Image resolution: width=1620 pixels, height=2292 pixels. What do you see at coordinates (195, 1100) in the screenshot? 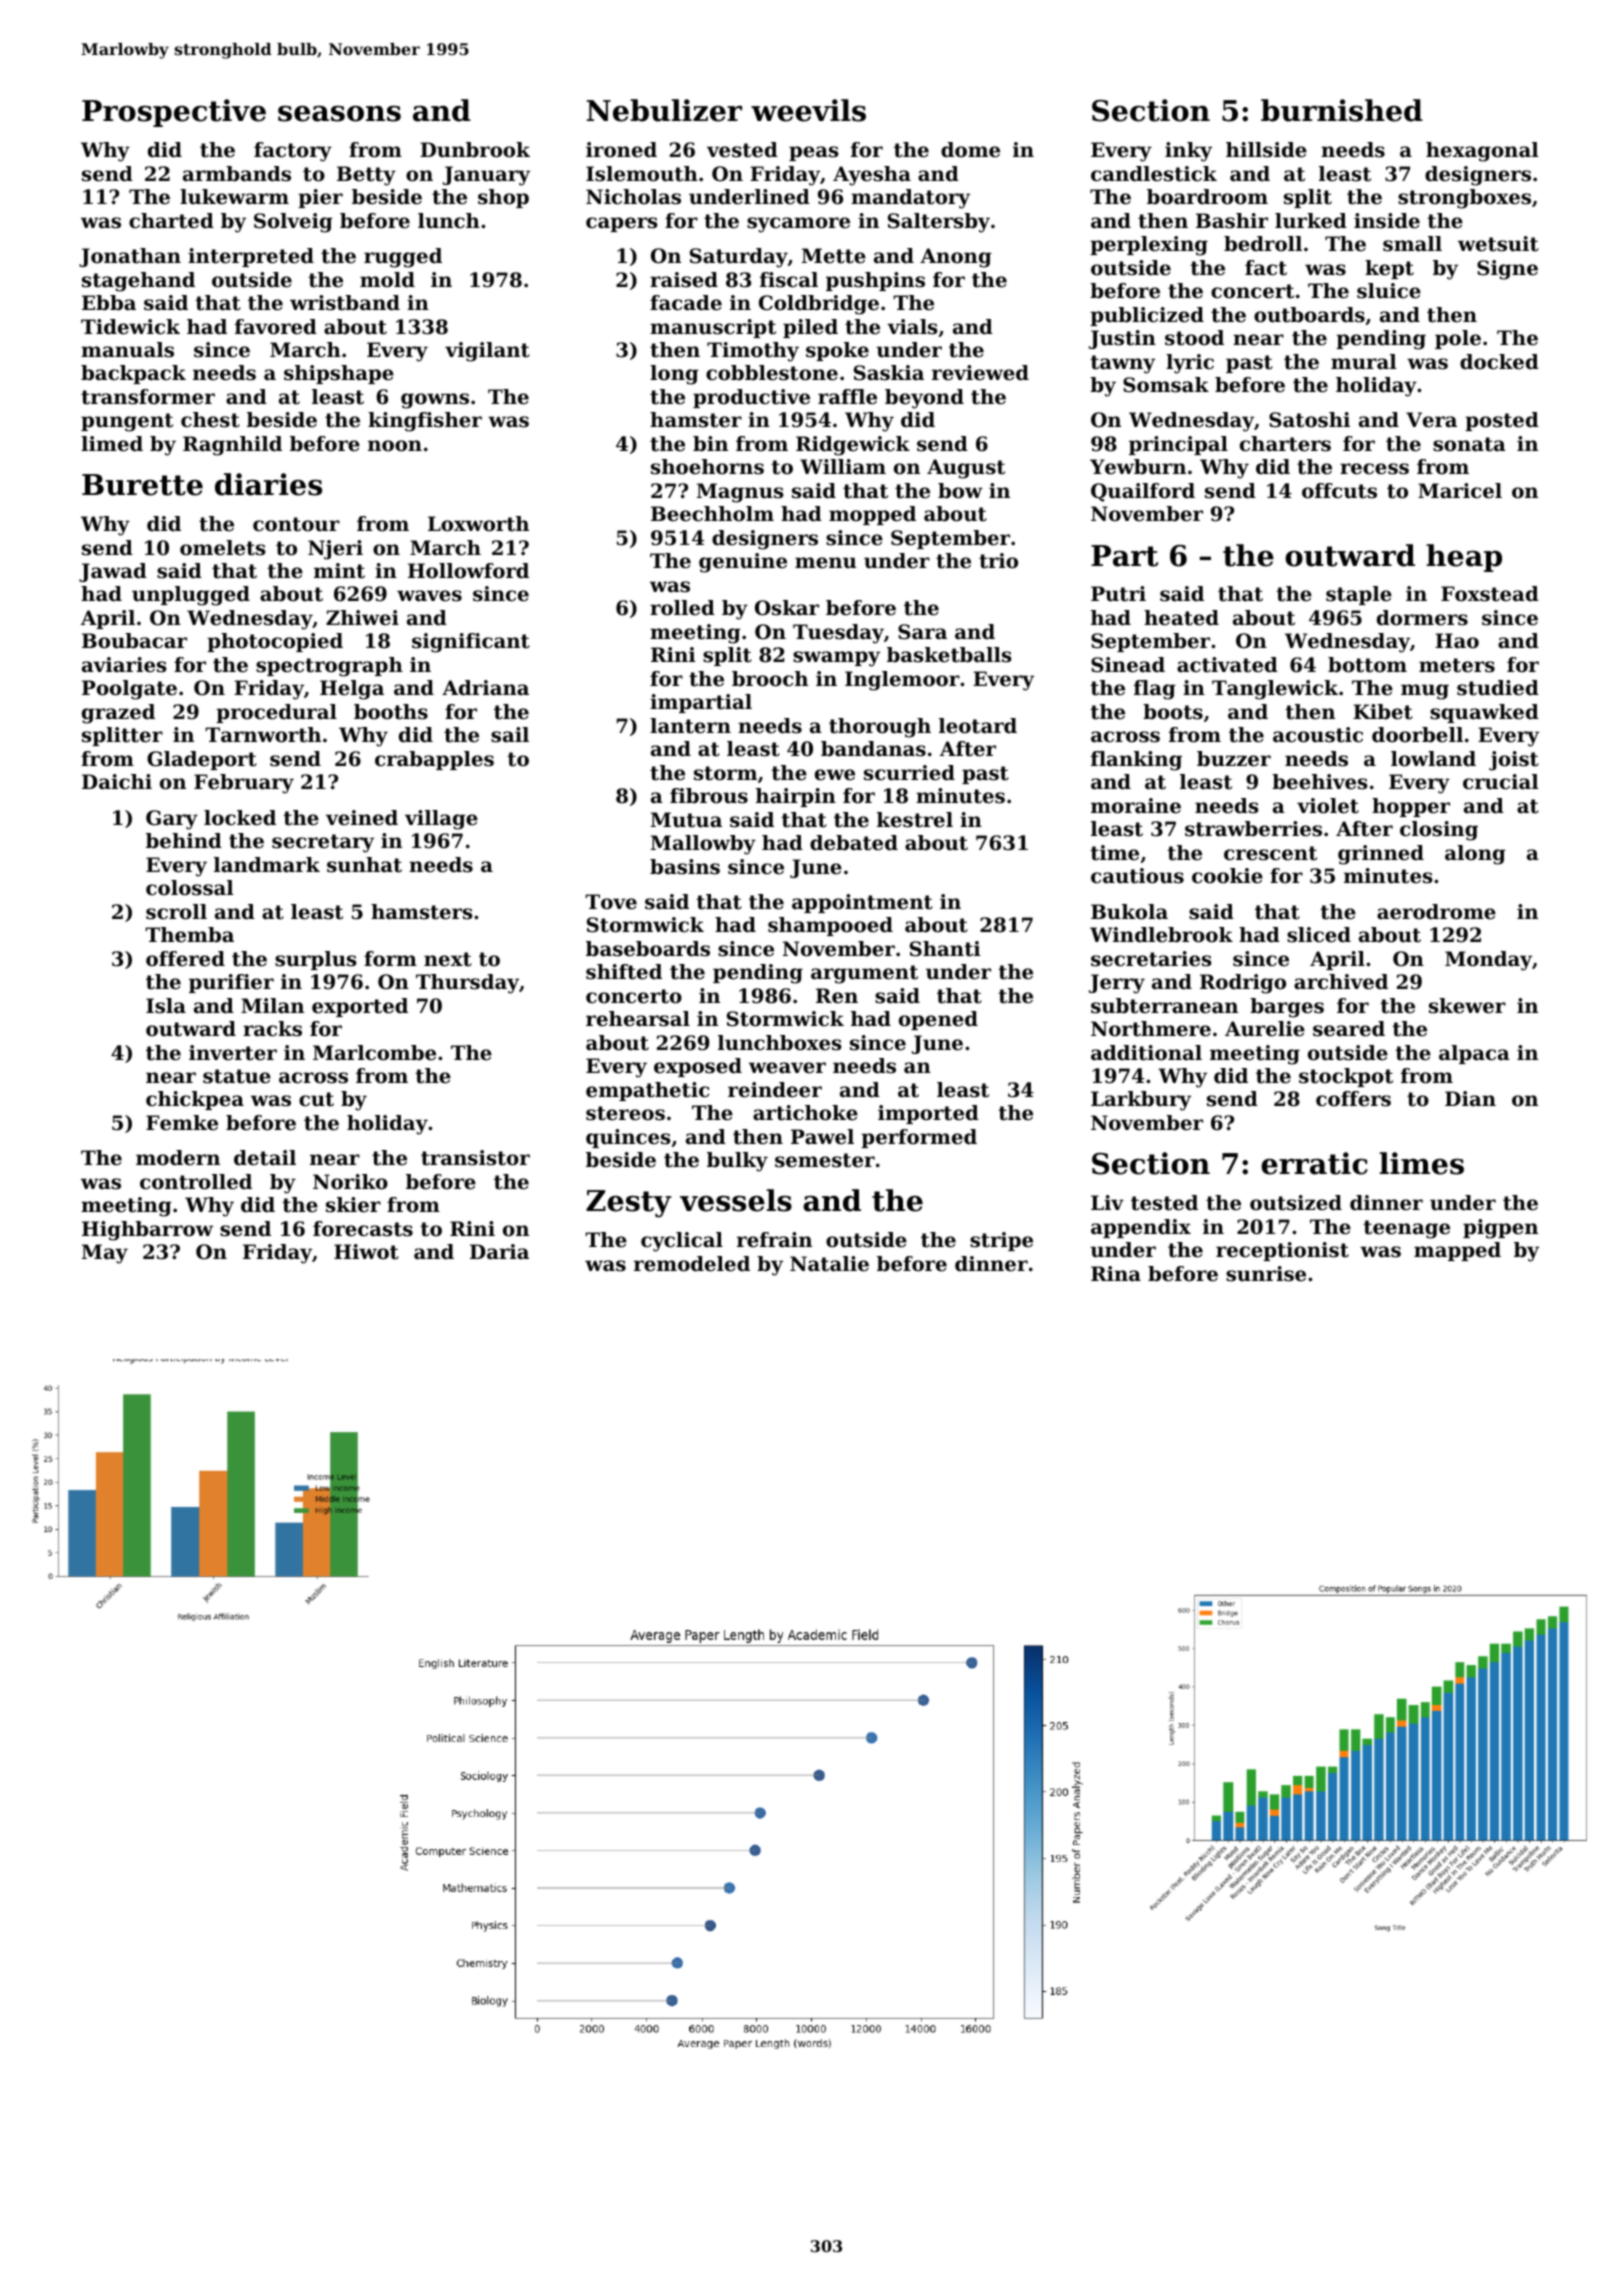
I see `chickpea` at bounding box center [195, 1100].
